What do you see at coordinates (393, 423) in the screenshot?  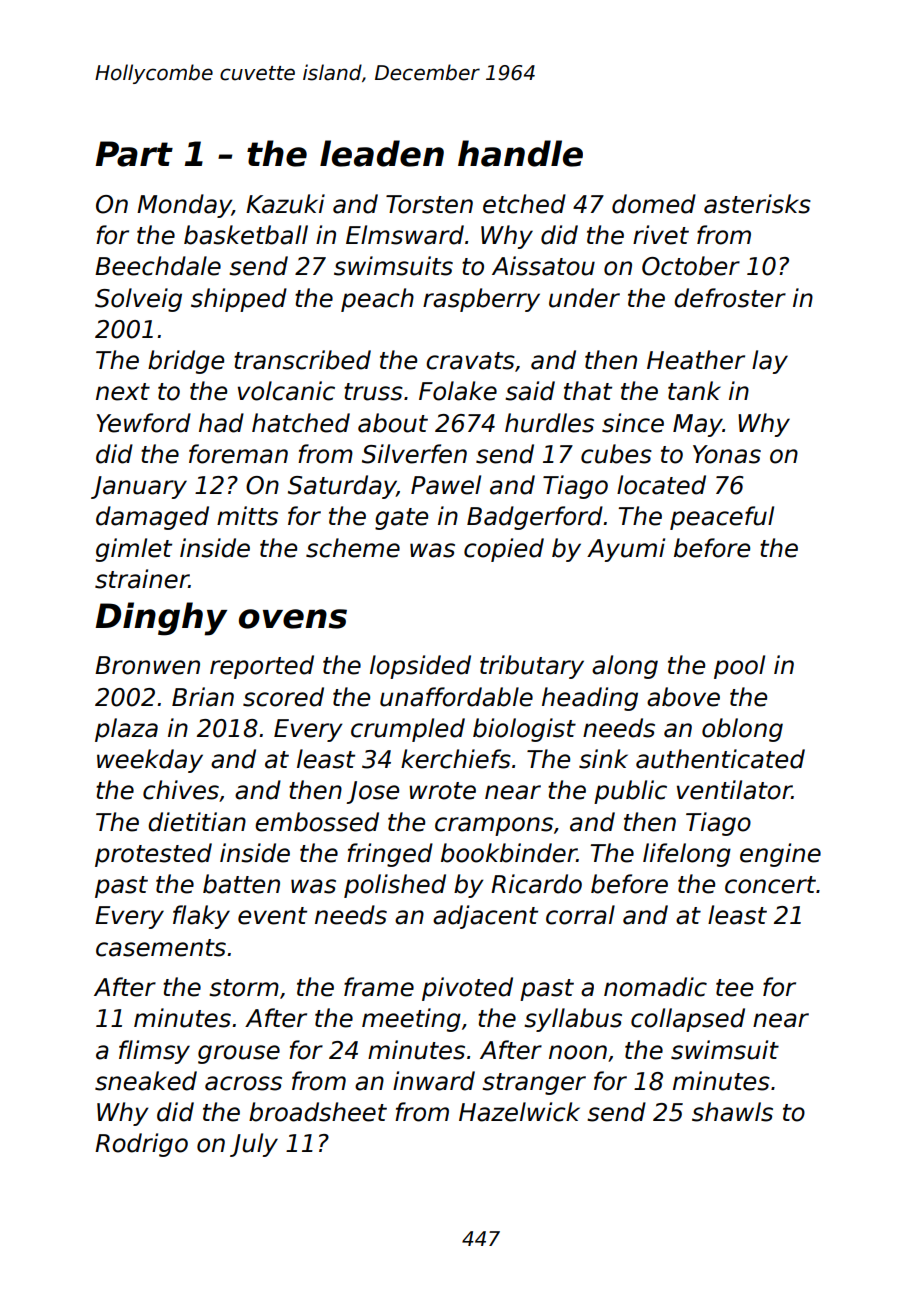 I see `about` at bounding box center [393, 423].
